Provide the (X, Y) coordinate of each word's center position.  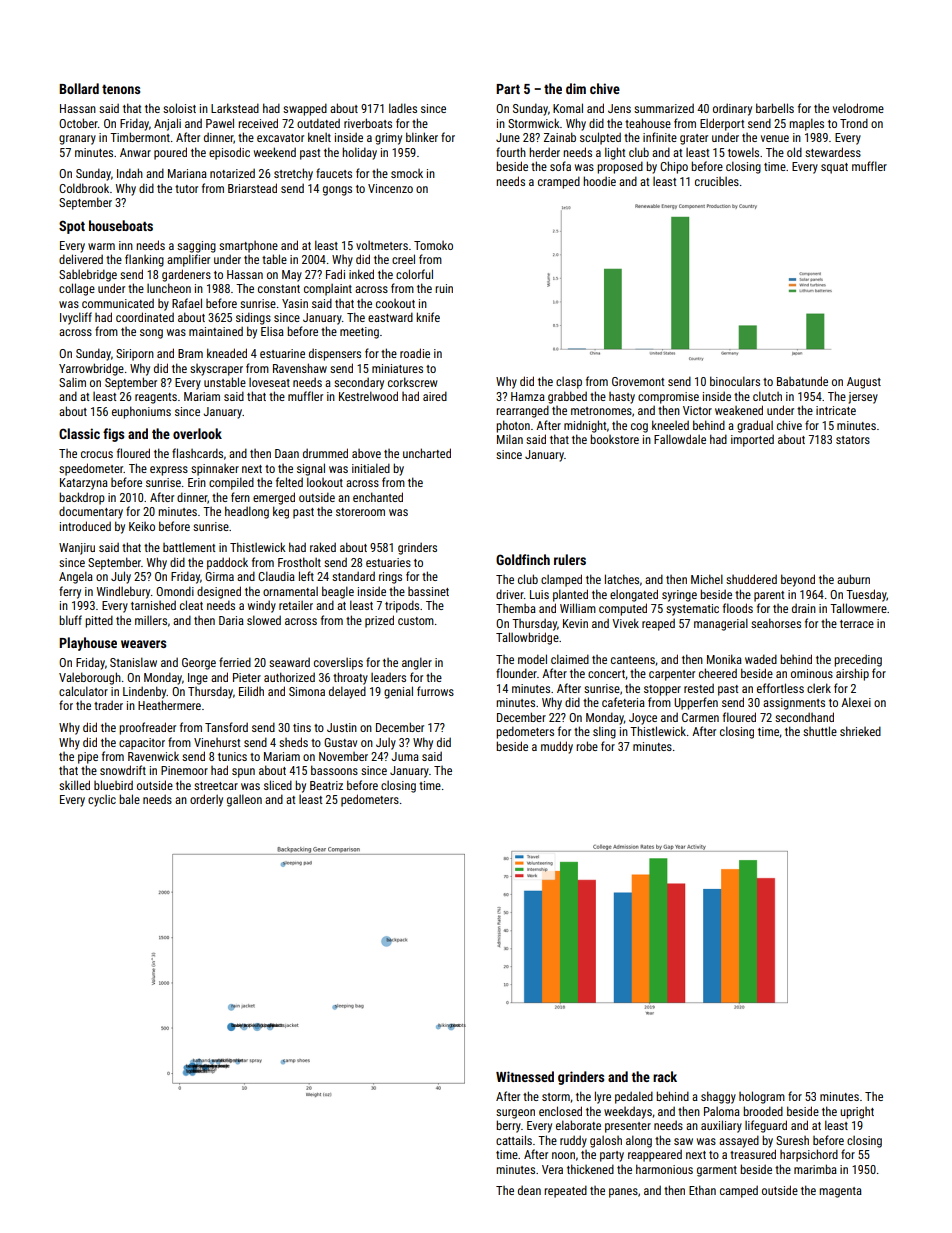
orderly (206, 800)
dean (529, 1190)
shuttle (820, 731)
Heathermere (169, 705)
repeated (565, 1191)
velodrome (858, 108)
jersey (863, 398)
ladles (403, 108)
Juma (405, 756)
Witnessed (525, 1076)
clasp (569, 383)
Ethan (702, 1190)
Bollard (79, 88)
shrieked (860, 731)
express (169, 471)
